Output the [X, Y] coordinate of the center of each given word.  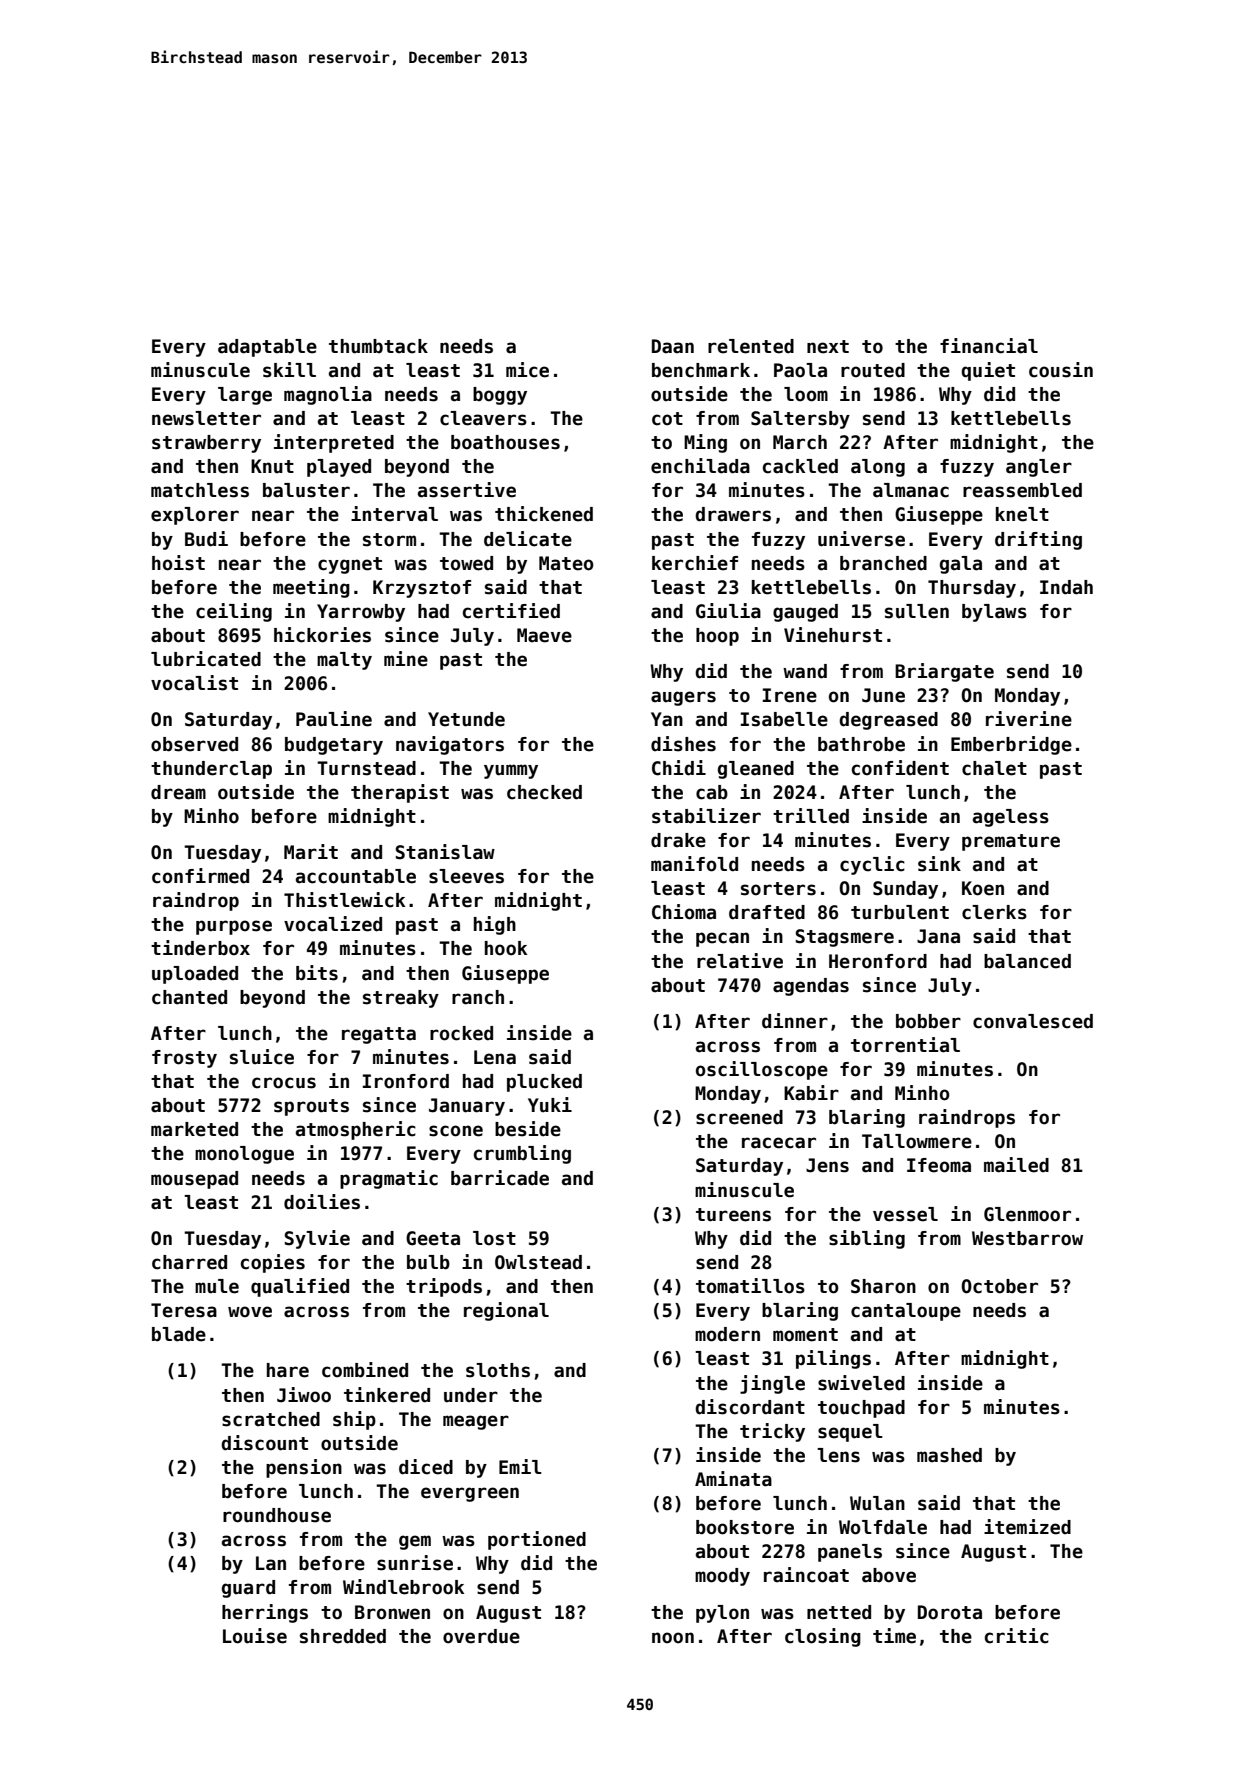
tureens [733, 1215]
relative [740, 961]
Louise [255, 1636]
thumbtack [378, 346]
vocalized [333, 924]
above [889, 1575]
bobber [928, 1021]
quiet [988, 371]
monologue [244, 1155]
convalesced [1033, 1021]
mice [527, 370]
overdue [481, 1636]
